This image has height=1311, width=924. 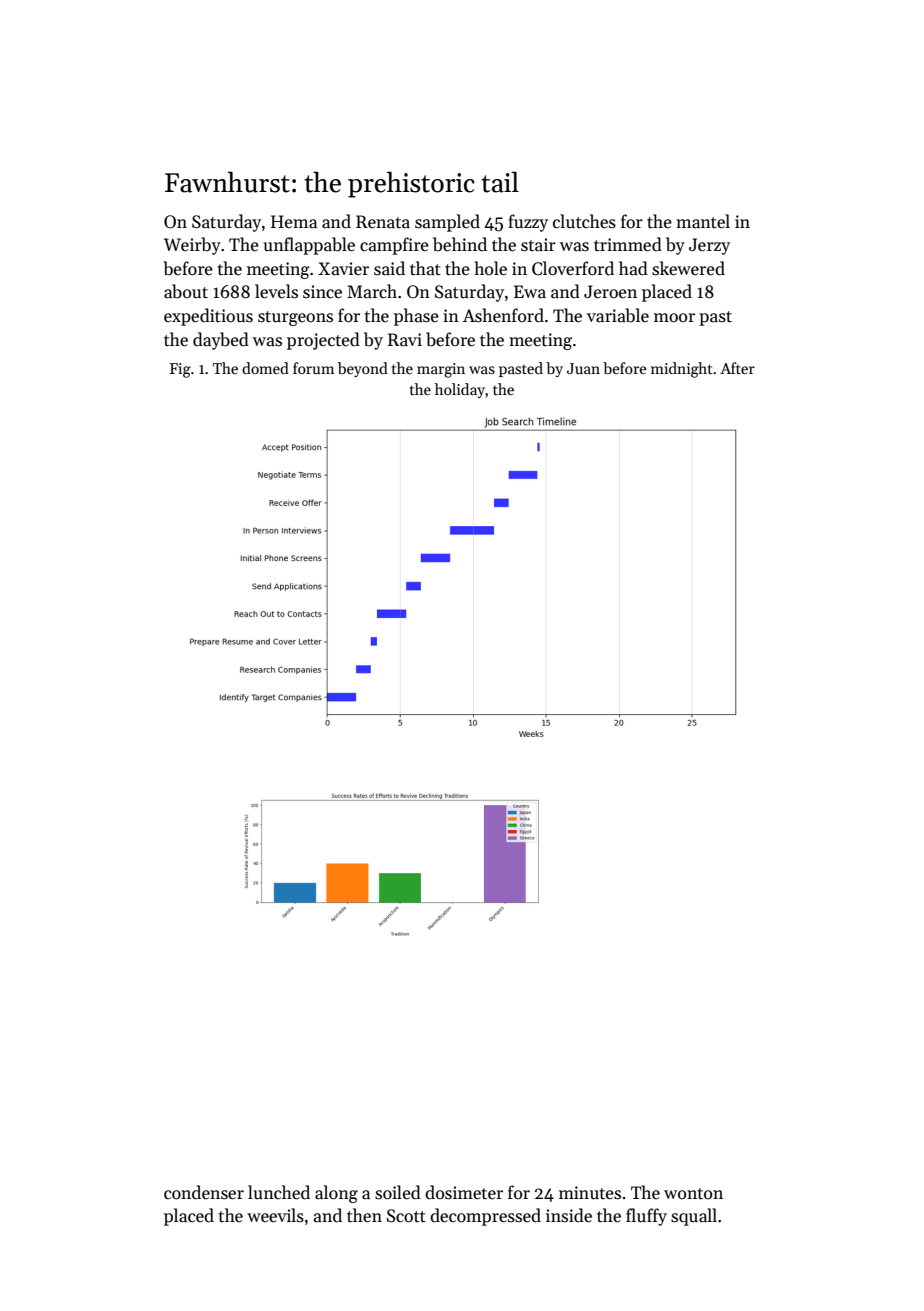 I want to click on holiday, so click(x=460, y=390).
